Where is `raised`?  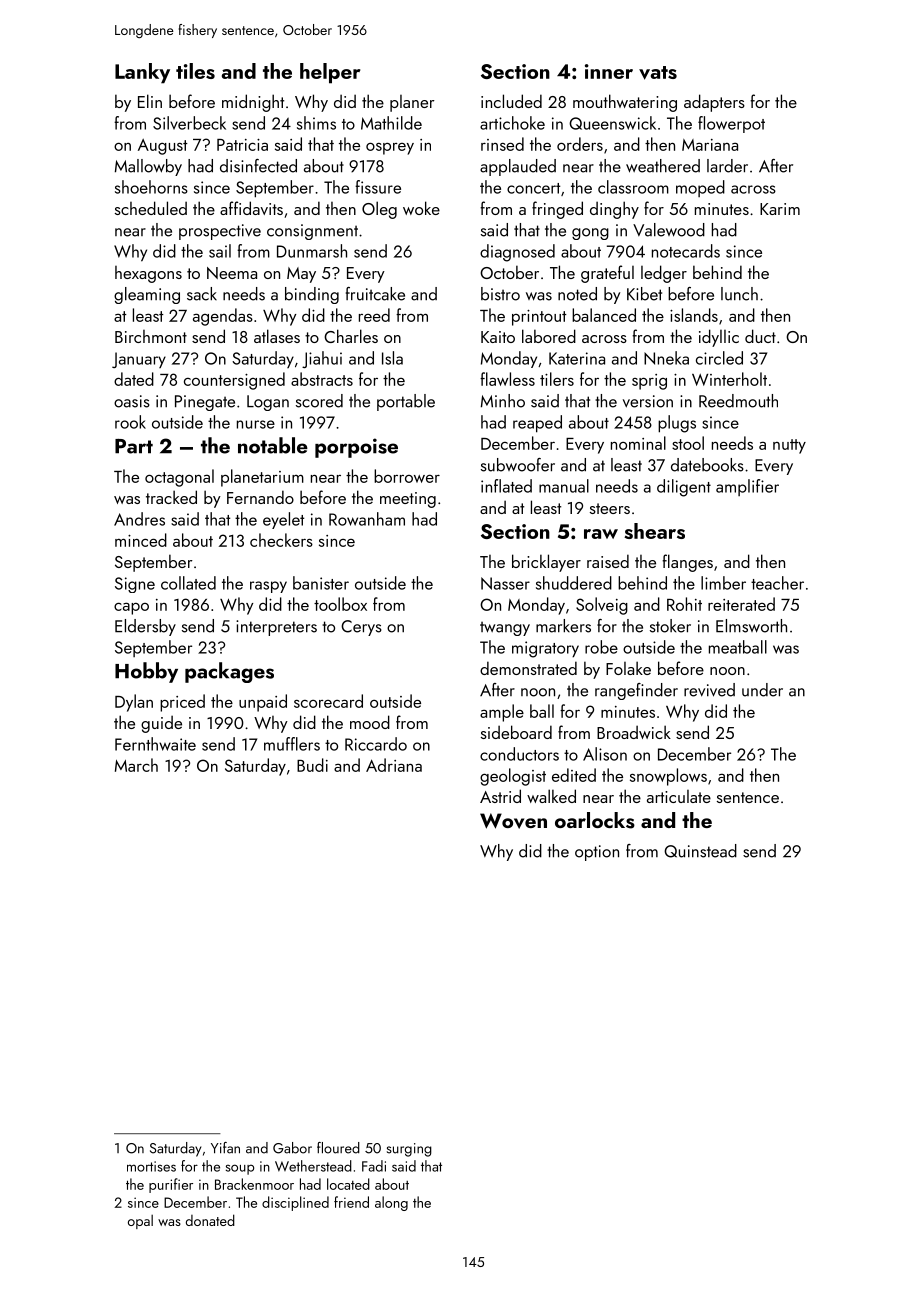
raised is located at coordinates (608, 561).
